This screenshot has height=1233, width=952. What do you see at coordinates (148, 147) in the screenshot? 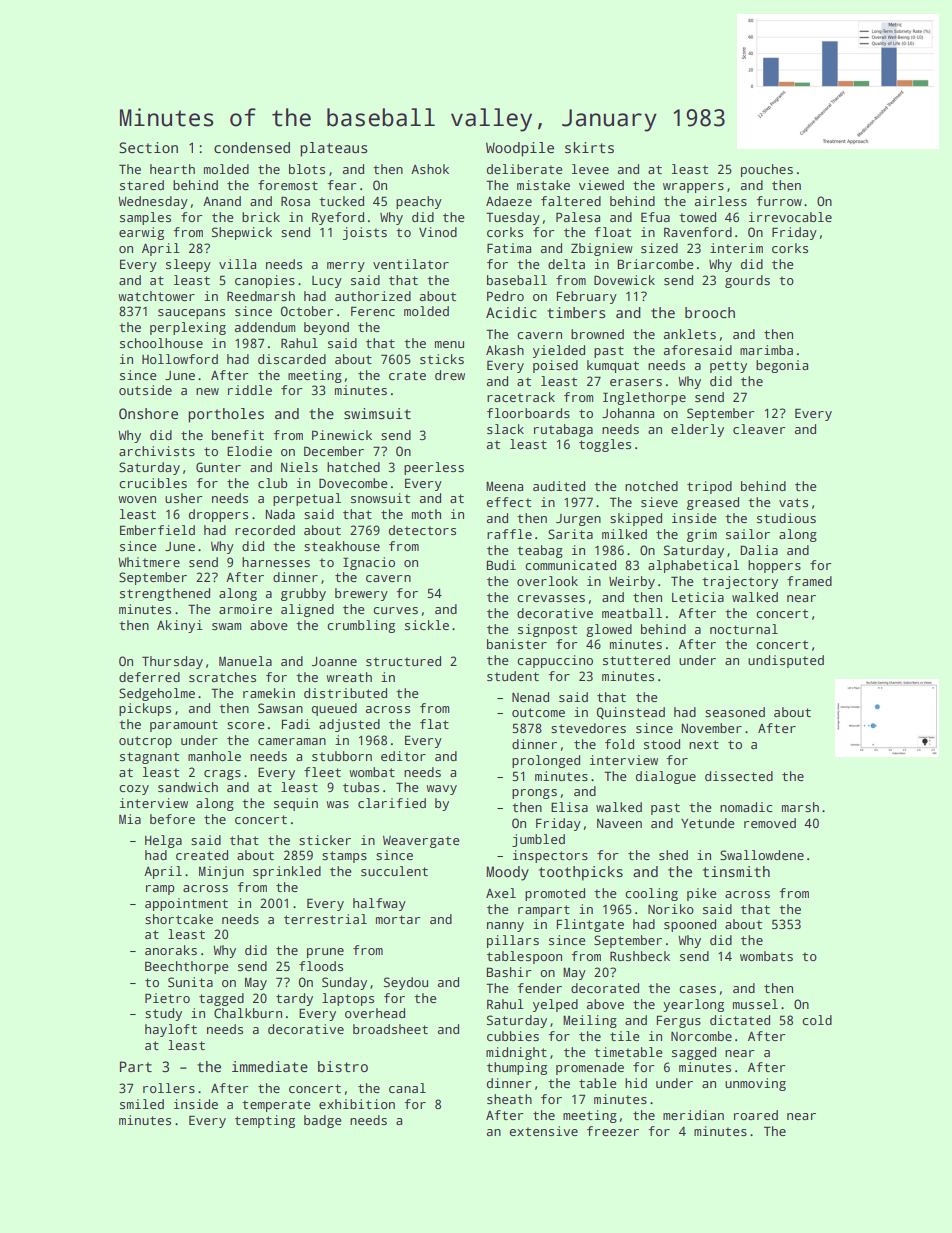
I see `Section` at bounding box center [148, 147].
